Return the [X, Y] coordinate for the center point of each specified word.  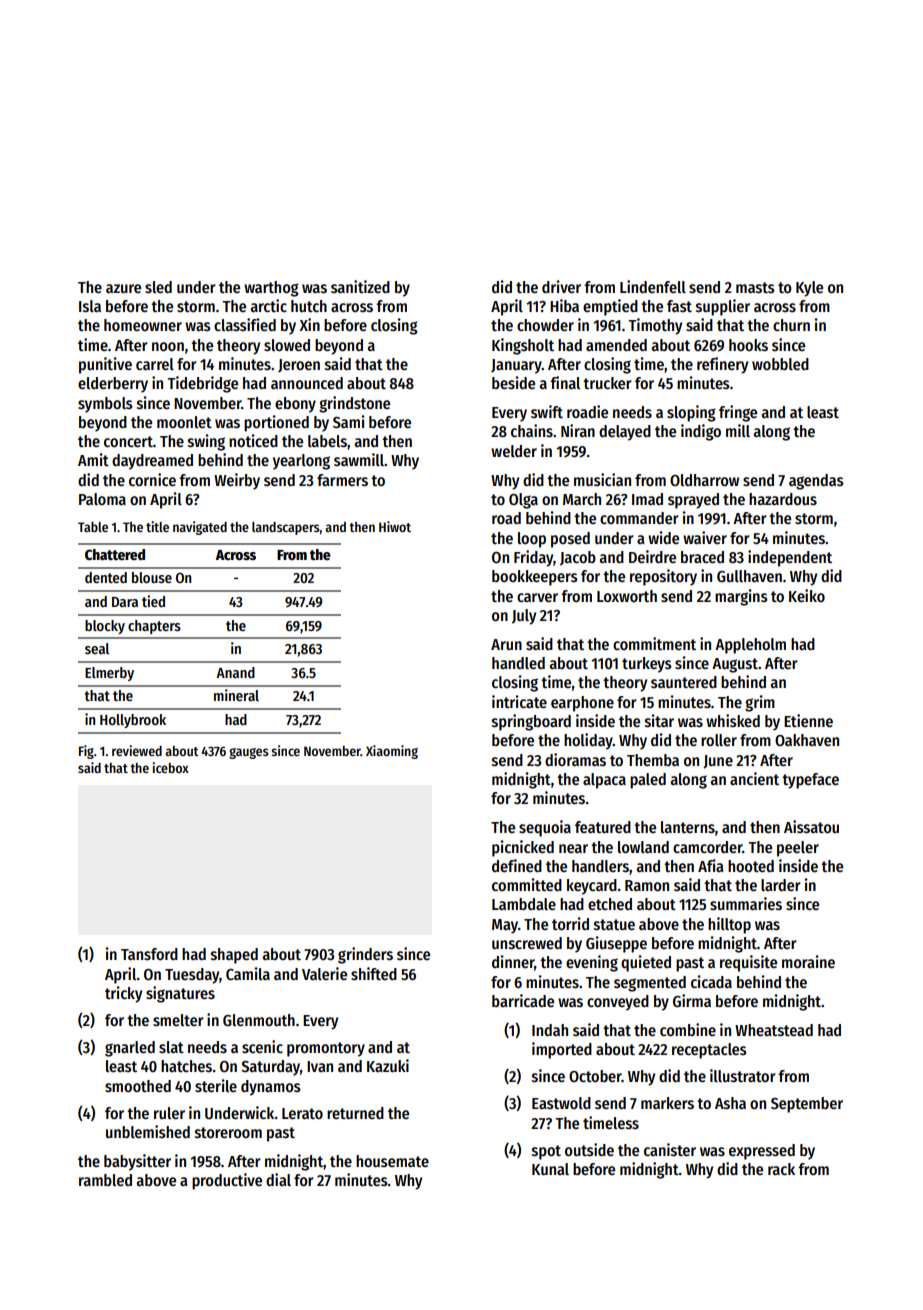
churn [791, 325]
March [582, 499]
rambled [105, 1180]
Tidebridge [202, 384]
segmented [650, 984]
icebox [170, 767]
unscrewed [527, 943]
